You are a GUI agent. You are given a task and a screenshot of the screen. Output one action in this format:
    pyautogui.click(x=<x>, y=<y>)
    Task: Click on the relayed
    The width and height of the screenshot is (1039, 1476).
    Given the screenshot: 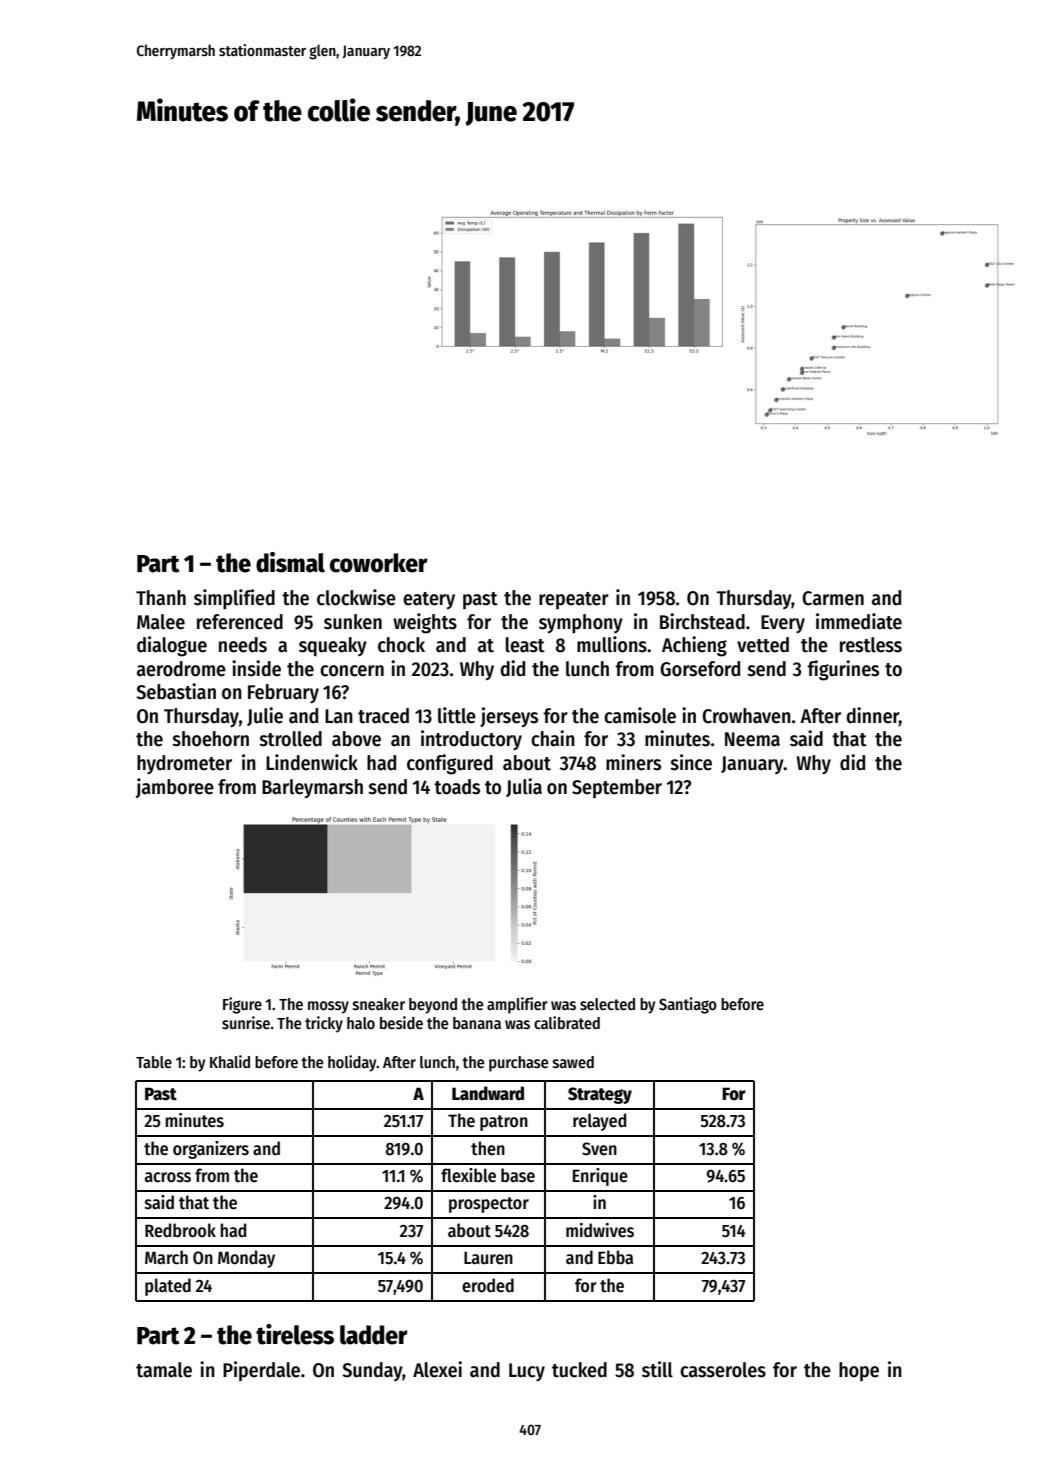 What is the action you would take?
    pyautogui.click(x=599, y=1122)
